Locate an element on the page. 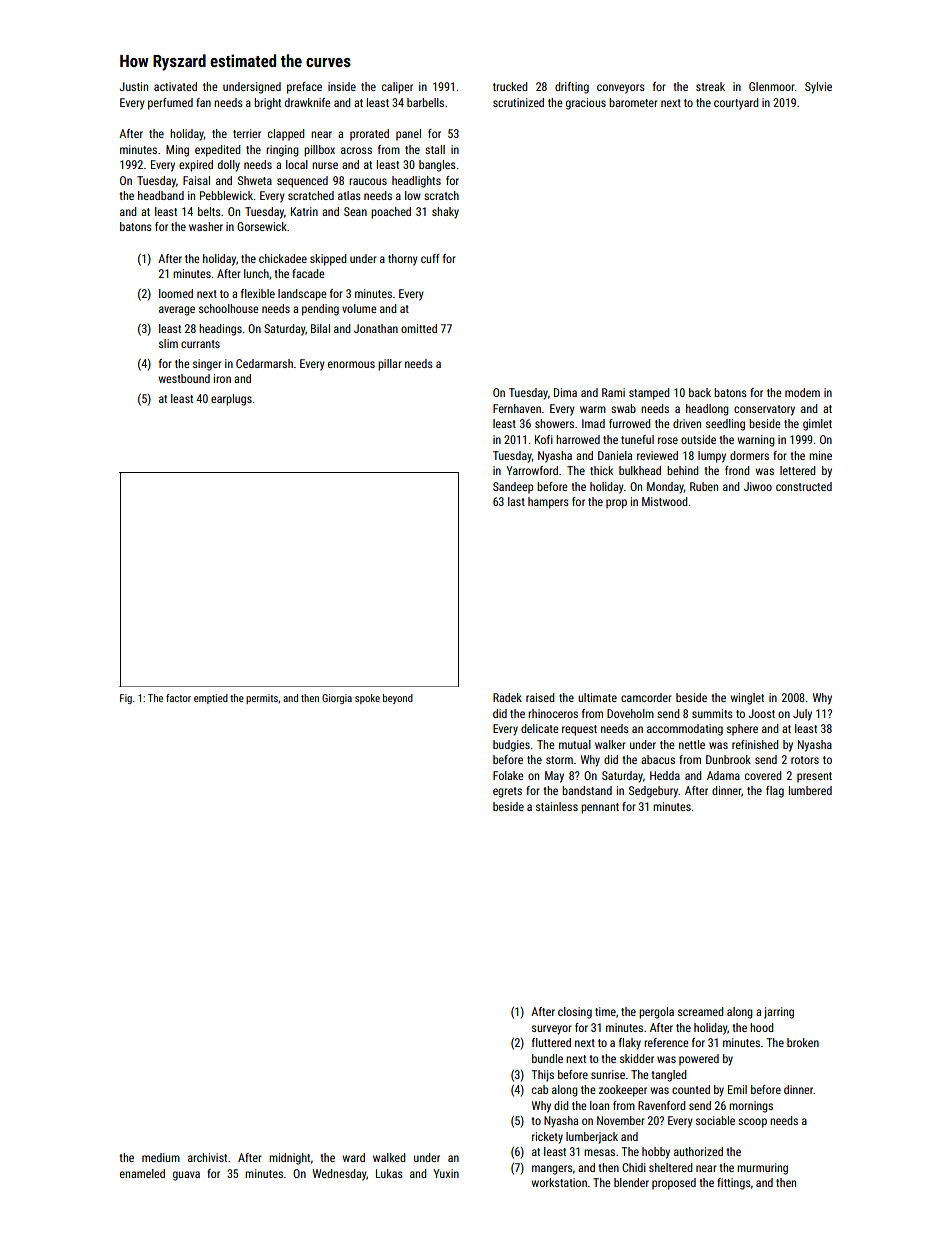 The width and height of the page is (952, 1233). medium is located at coordinates (161, 1157).
